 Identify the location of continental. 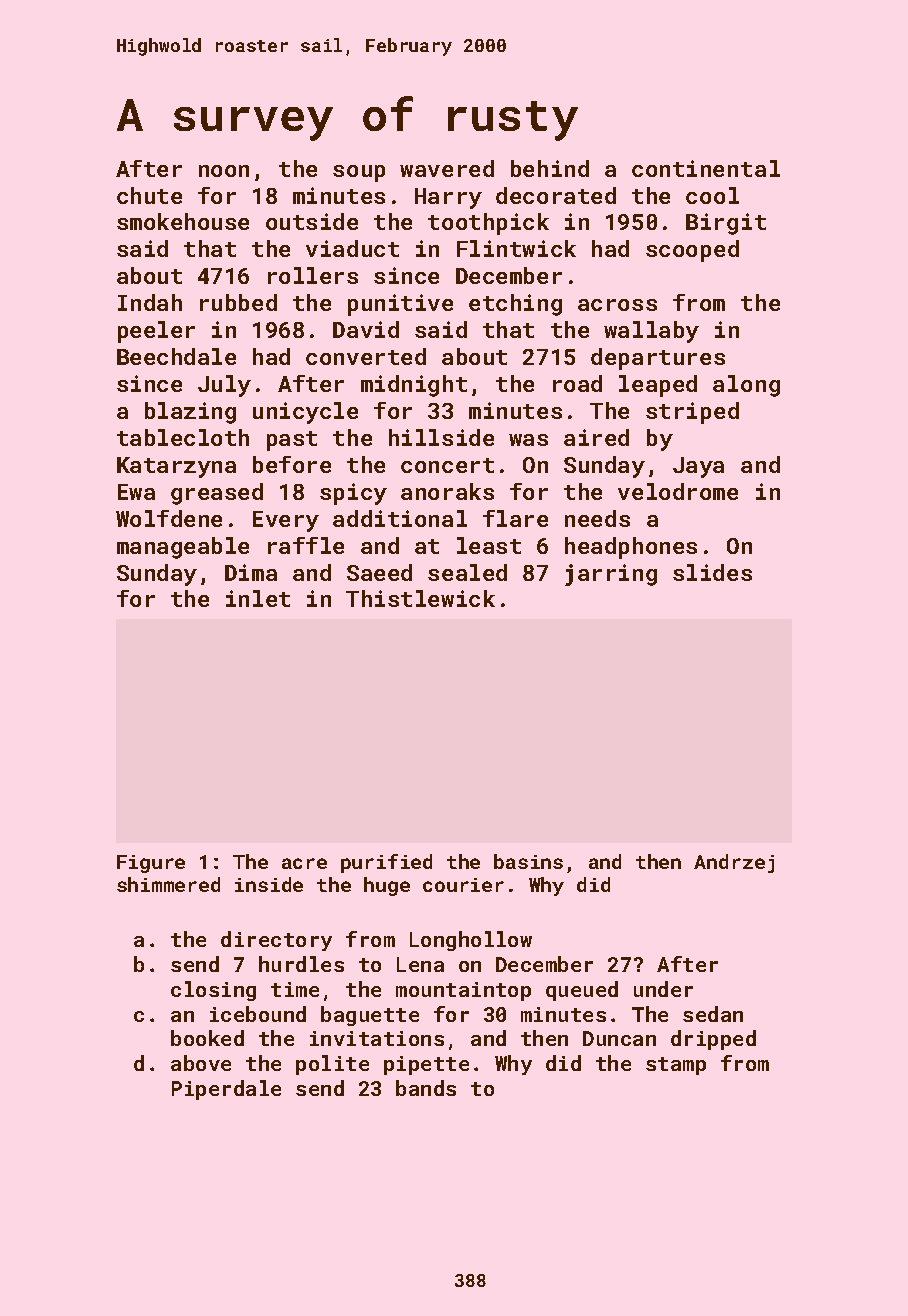
(706, 168).
